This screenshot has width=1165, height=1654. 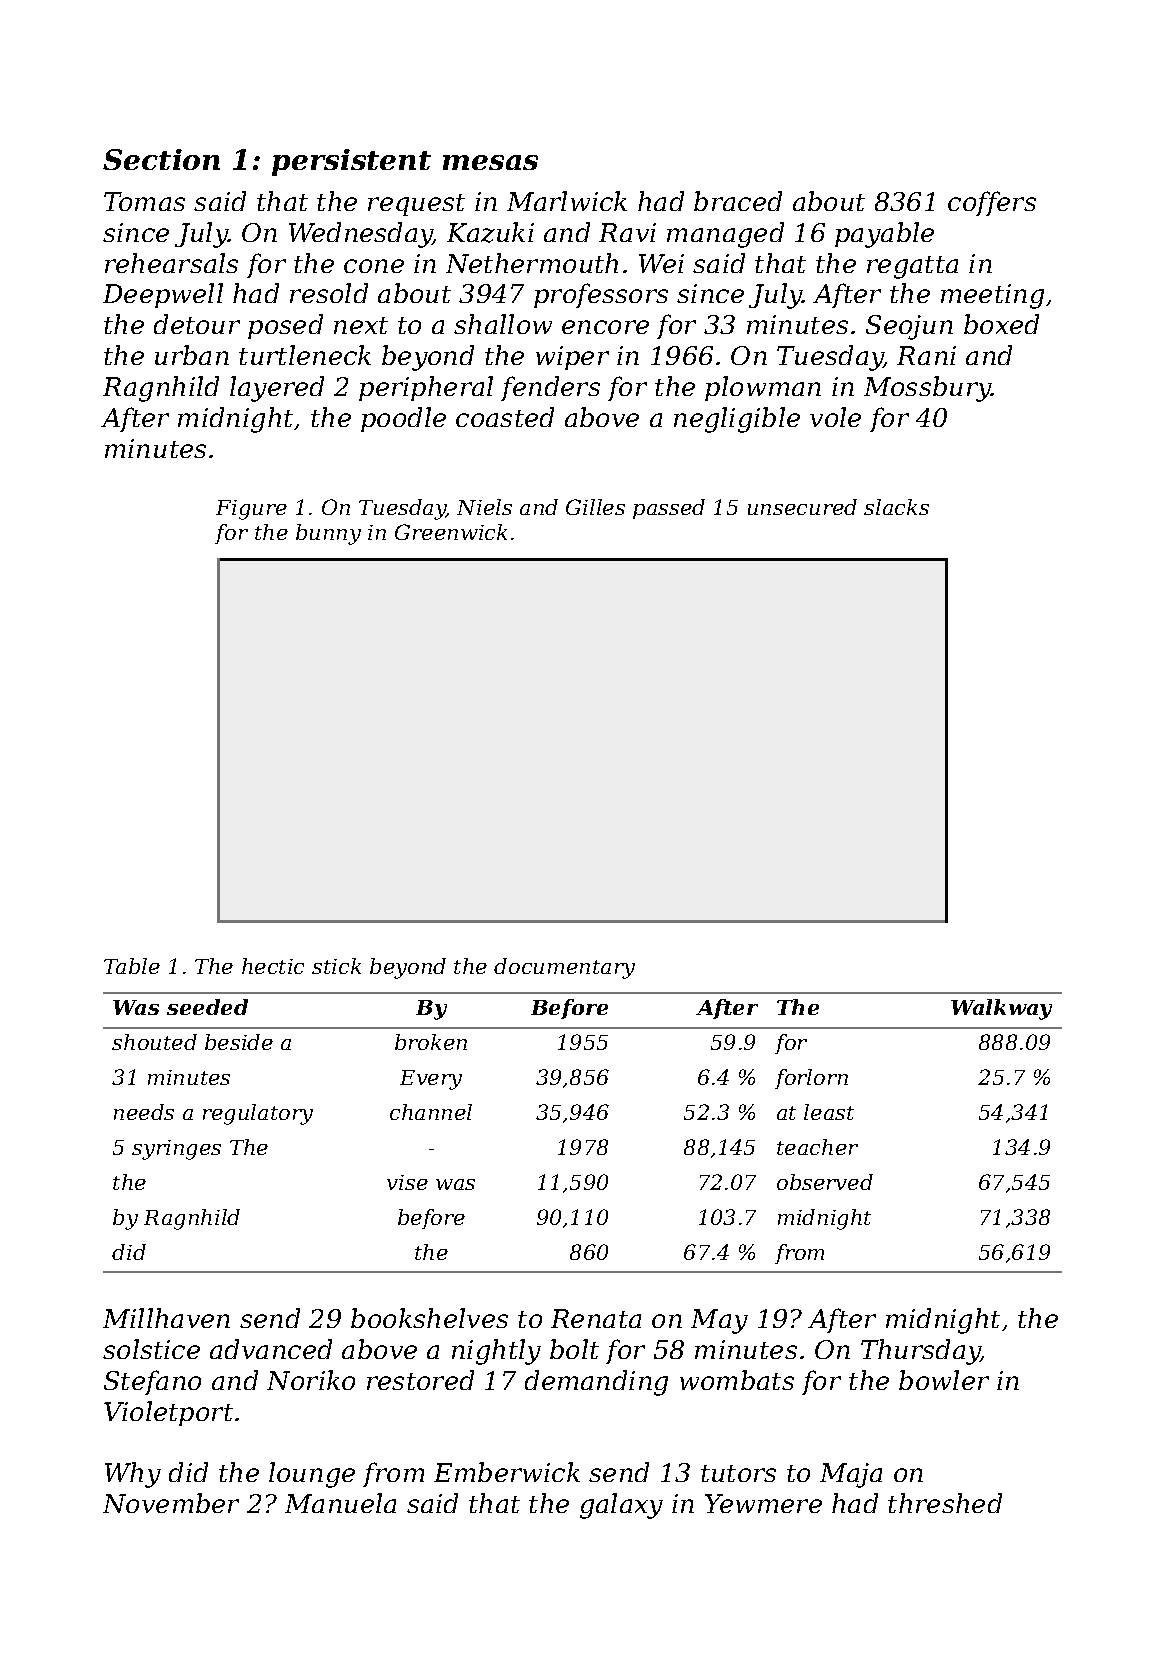 What do you see at coordinates (251, 510) in the screenshot?
I see `Figure` at bounding box center [251, 510].
